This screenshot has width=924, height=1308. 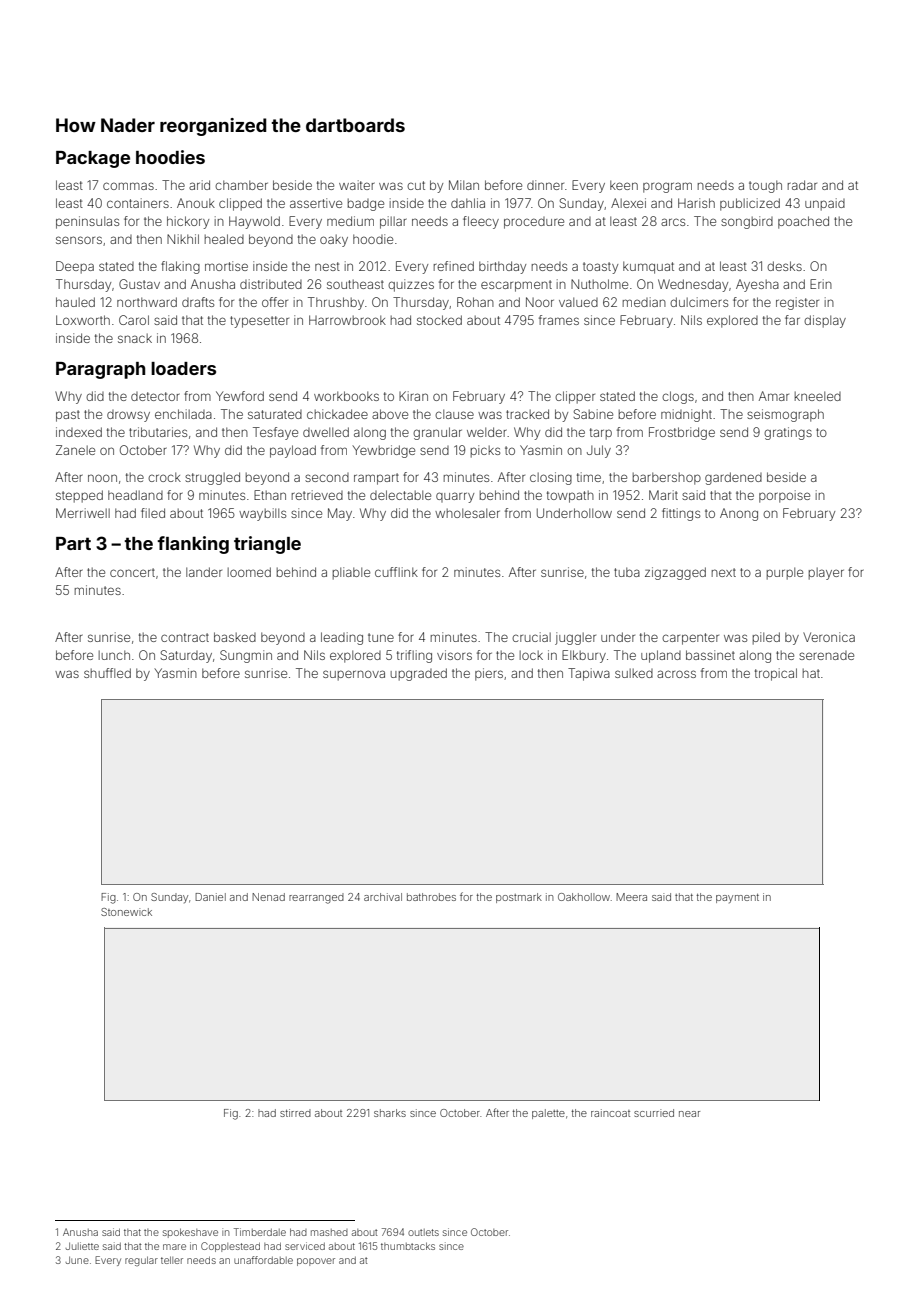 I want to click on thumbtacks, so click(x=408, y=1246).
